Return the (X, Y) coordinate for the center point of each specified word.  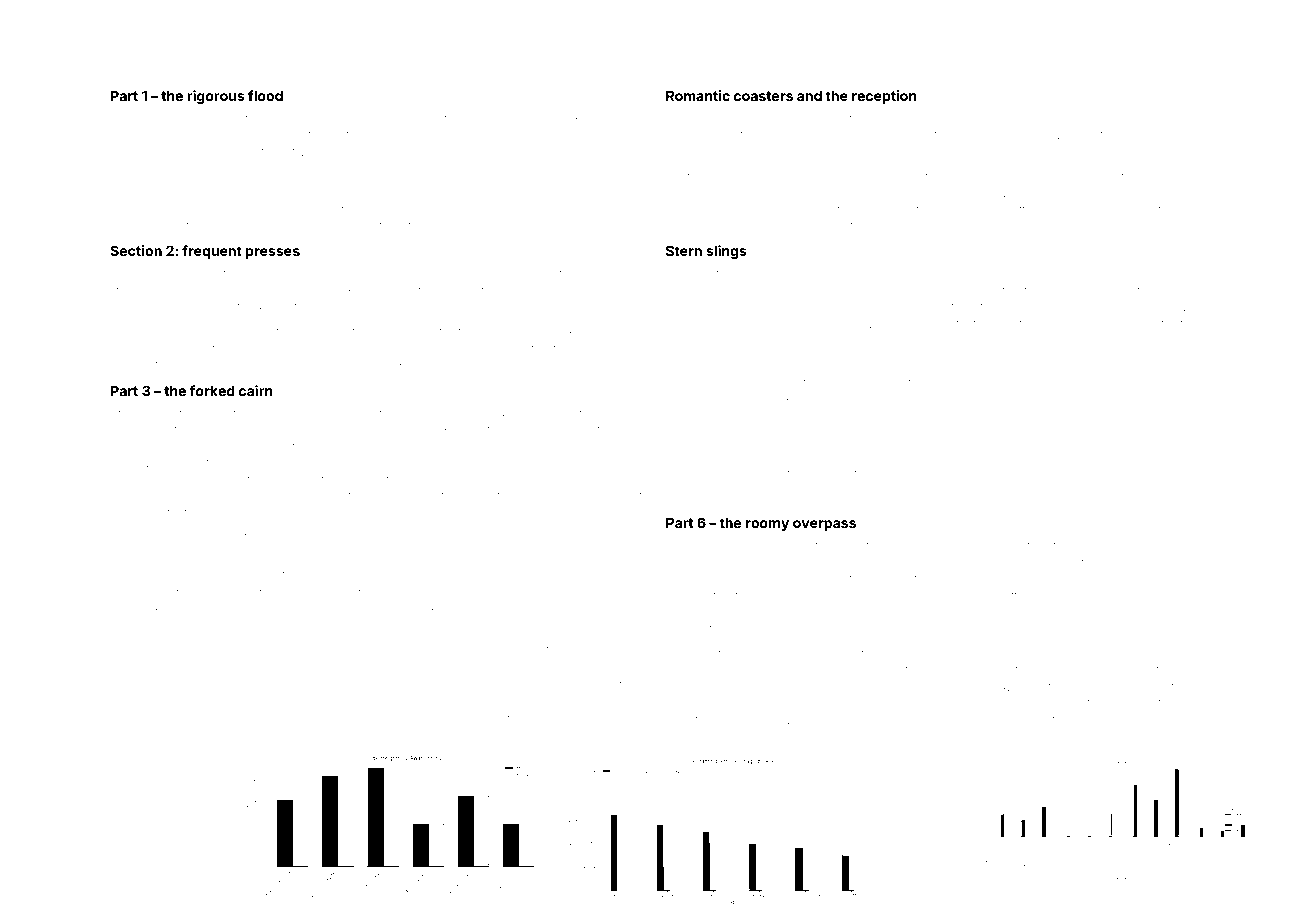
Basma (383, 684)
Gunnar (959, 159)
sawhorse (338, 463)
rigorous (216, 97)
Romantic (698, 95)
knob (1018, 474)
